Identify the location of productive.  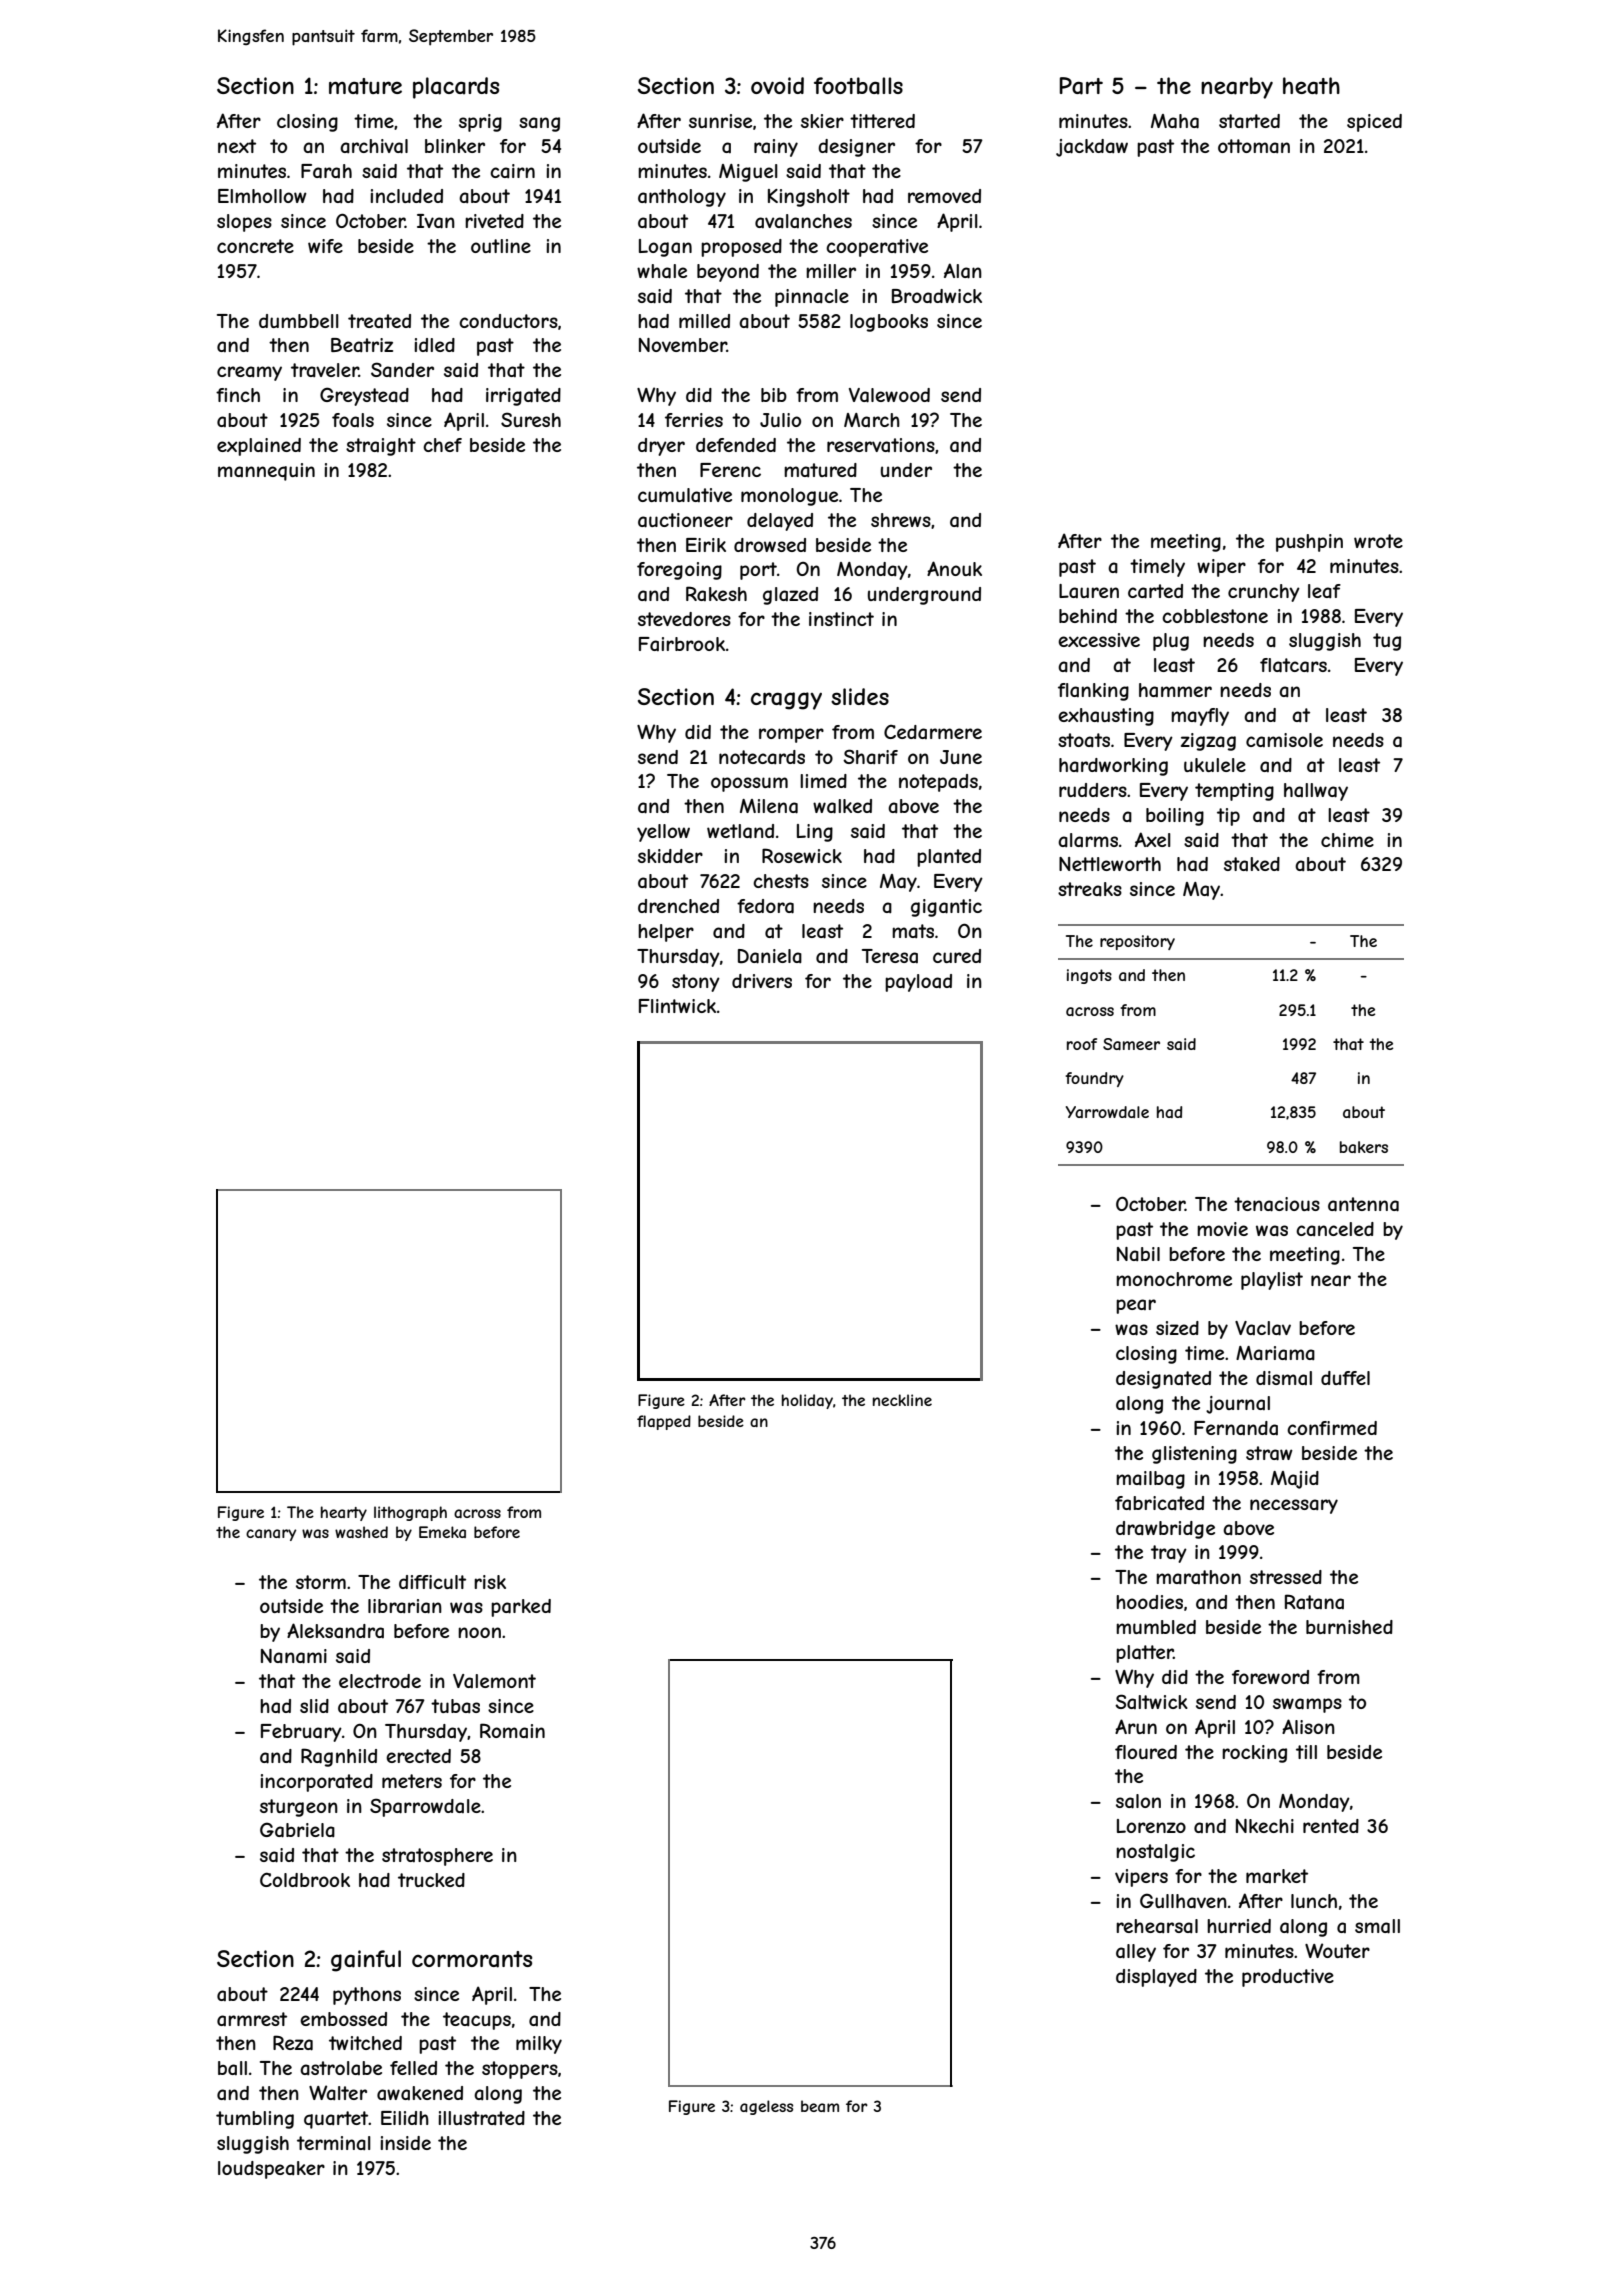
(1288, 1978).
